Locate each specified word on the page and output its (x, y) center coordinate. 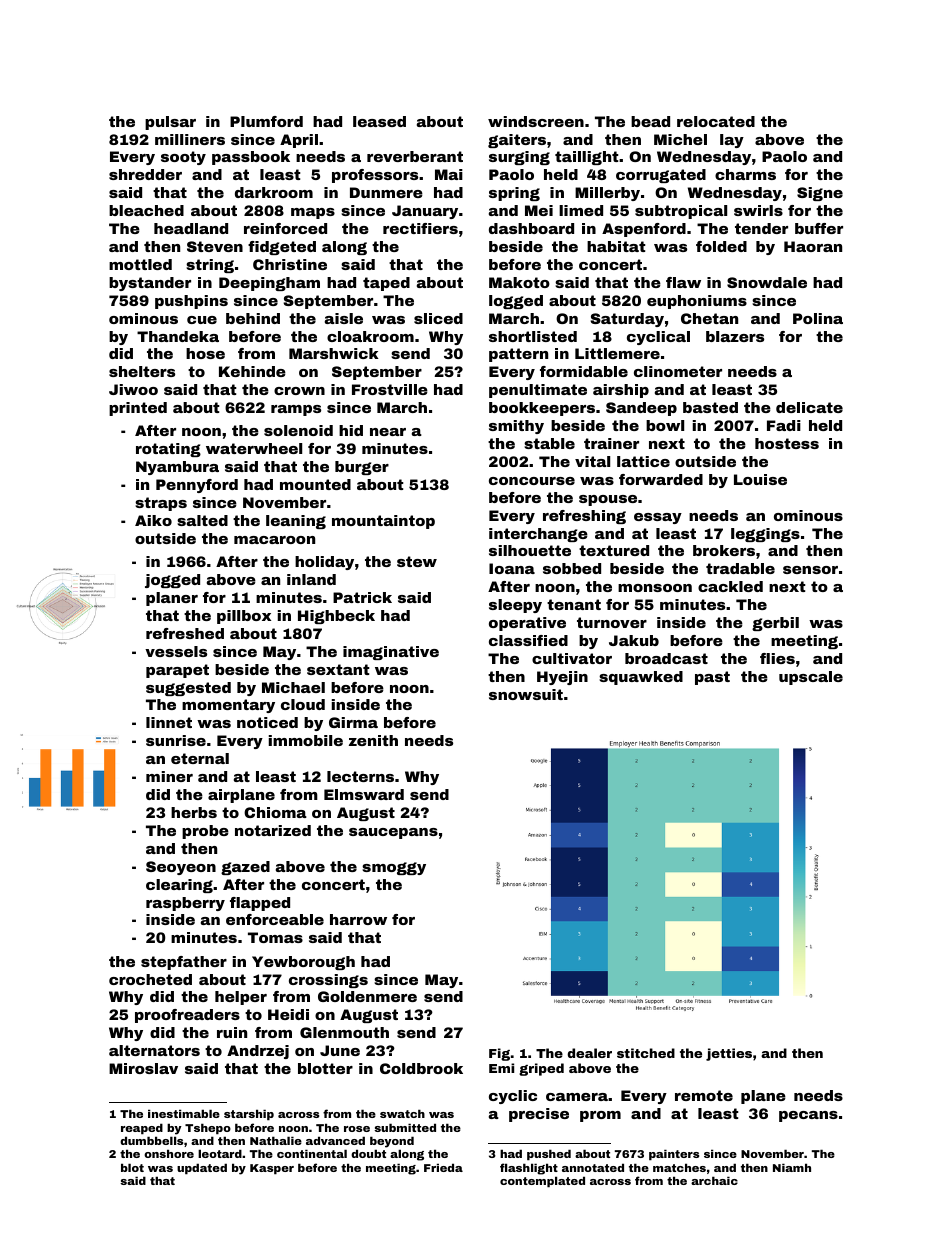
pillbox (244, 617)
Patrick (362, 597)
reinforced (285, 228)
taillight (587, 158)
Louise (760, 479)
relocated (716, 121)
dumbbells (151, 1140)
